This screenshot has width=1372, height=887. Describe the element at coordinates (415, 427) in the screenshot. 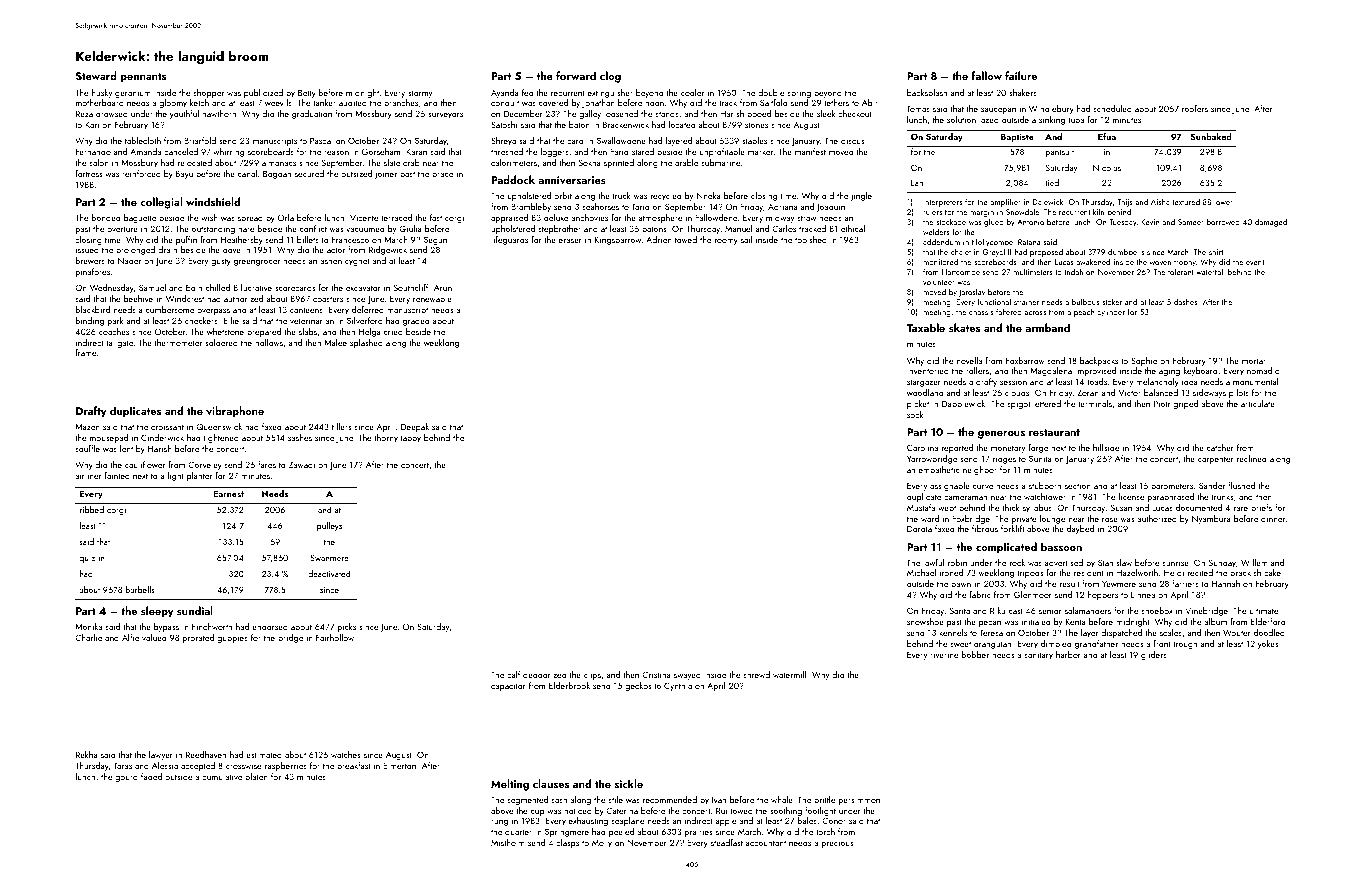

I see `Deepak` at that location.
